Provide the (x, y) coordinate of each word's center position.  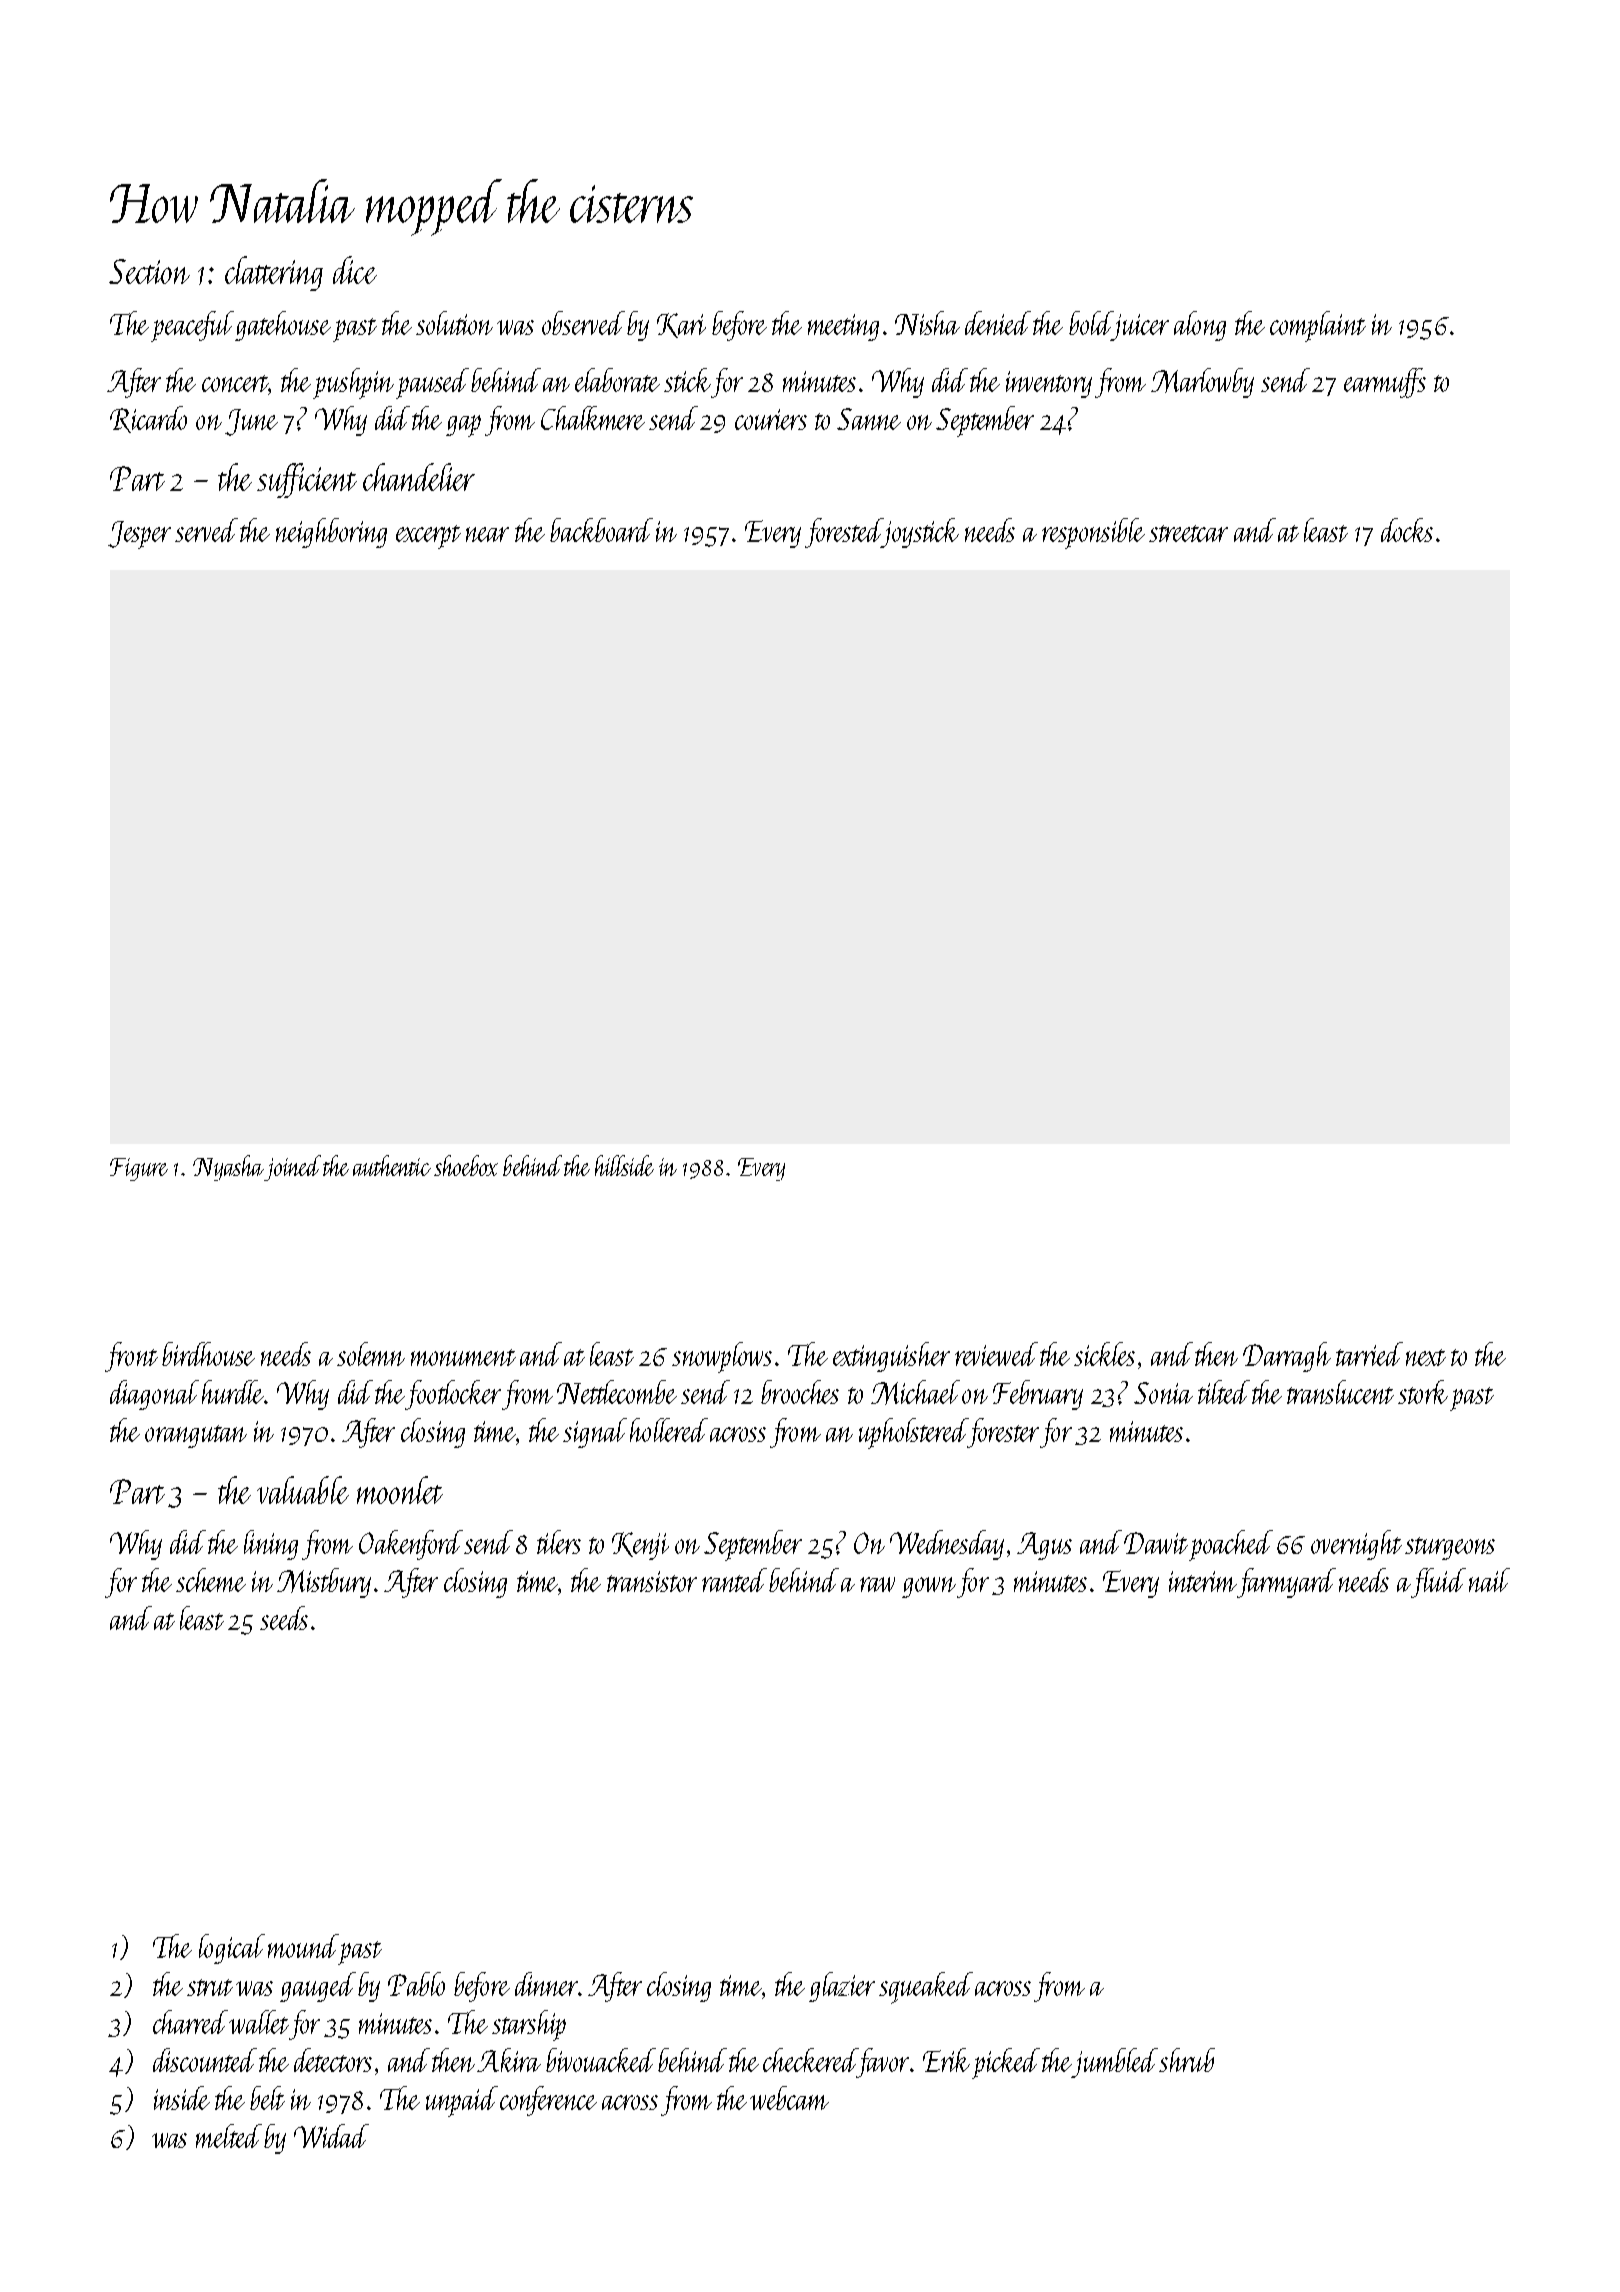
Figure (139, 1169)
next (1426, 1357)
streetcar (1188, 533)
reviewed (996, 1354)
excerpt (428, 537)
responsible (1093, 533)
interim (1203, 1581)
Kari (681, 325)
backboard (601, 530)
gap (463, 426)
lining (271, 1545)
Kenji (640, 1546)
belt (267, 2098)
